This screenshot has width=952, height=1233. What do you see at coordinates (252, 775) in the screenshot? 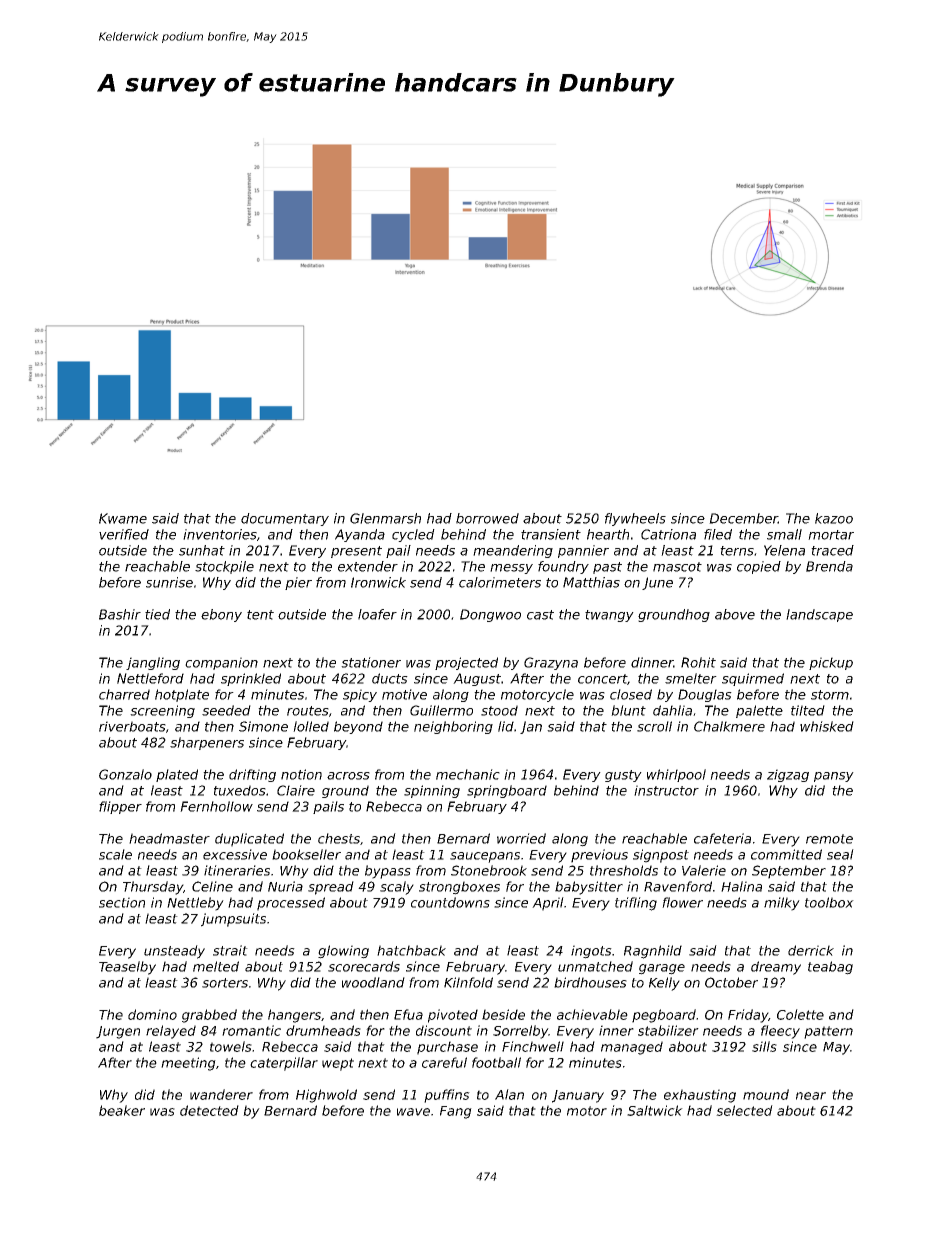
I see `drifting` at bounding box center [252, 775].
